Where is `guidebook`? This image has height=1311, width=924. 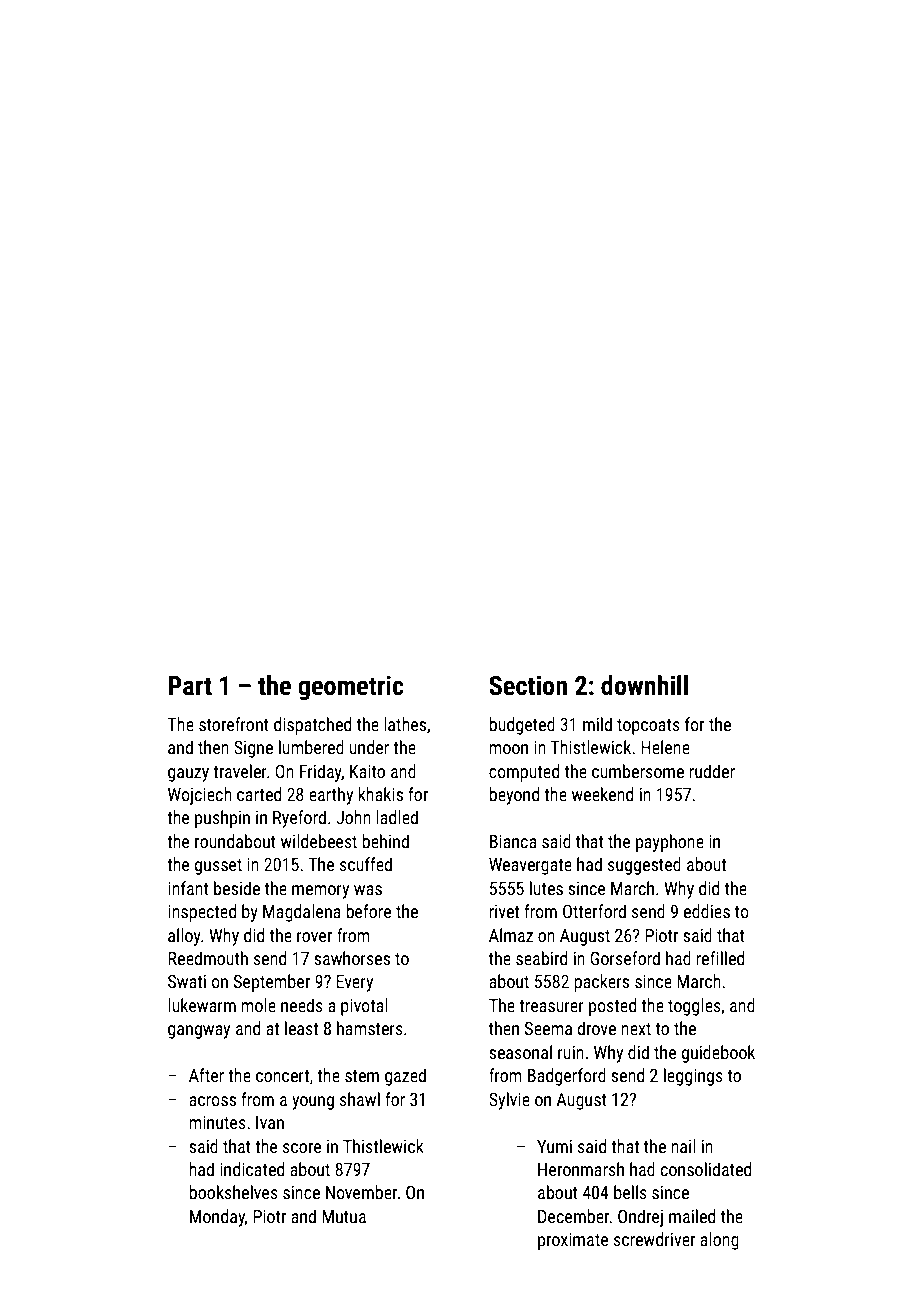
guidebook is located at coordinates (718, 1054).
